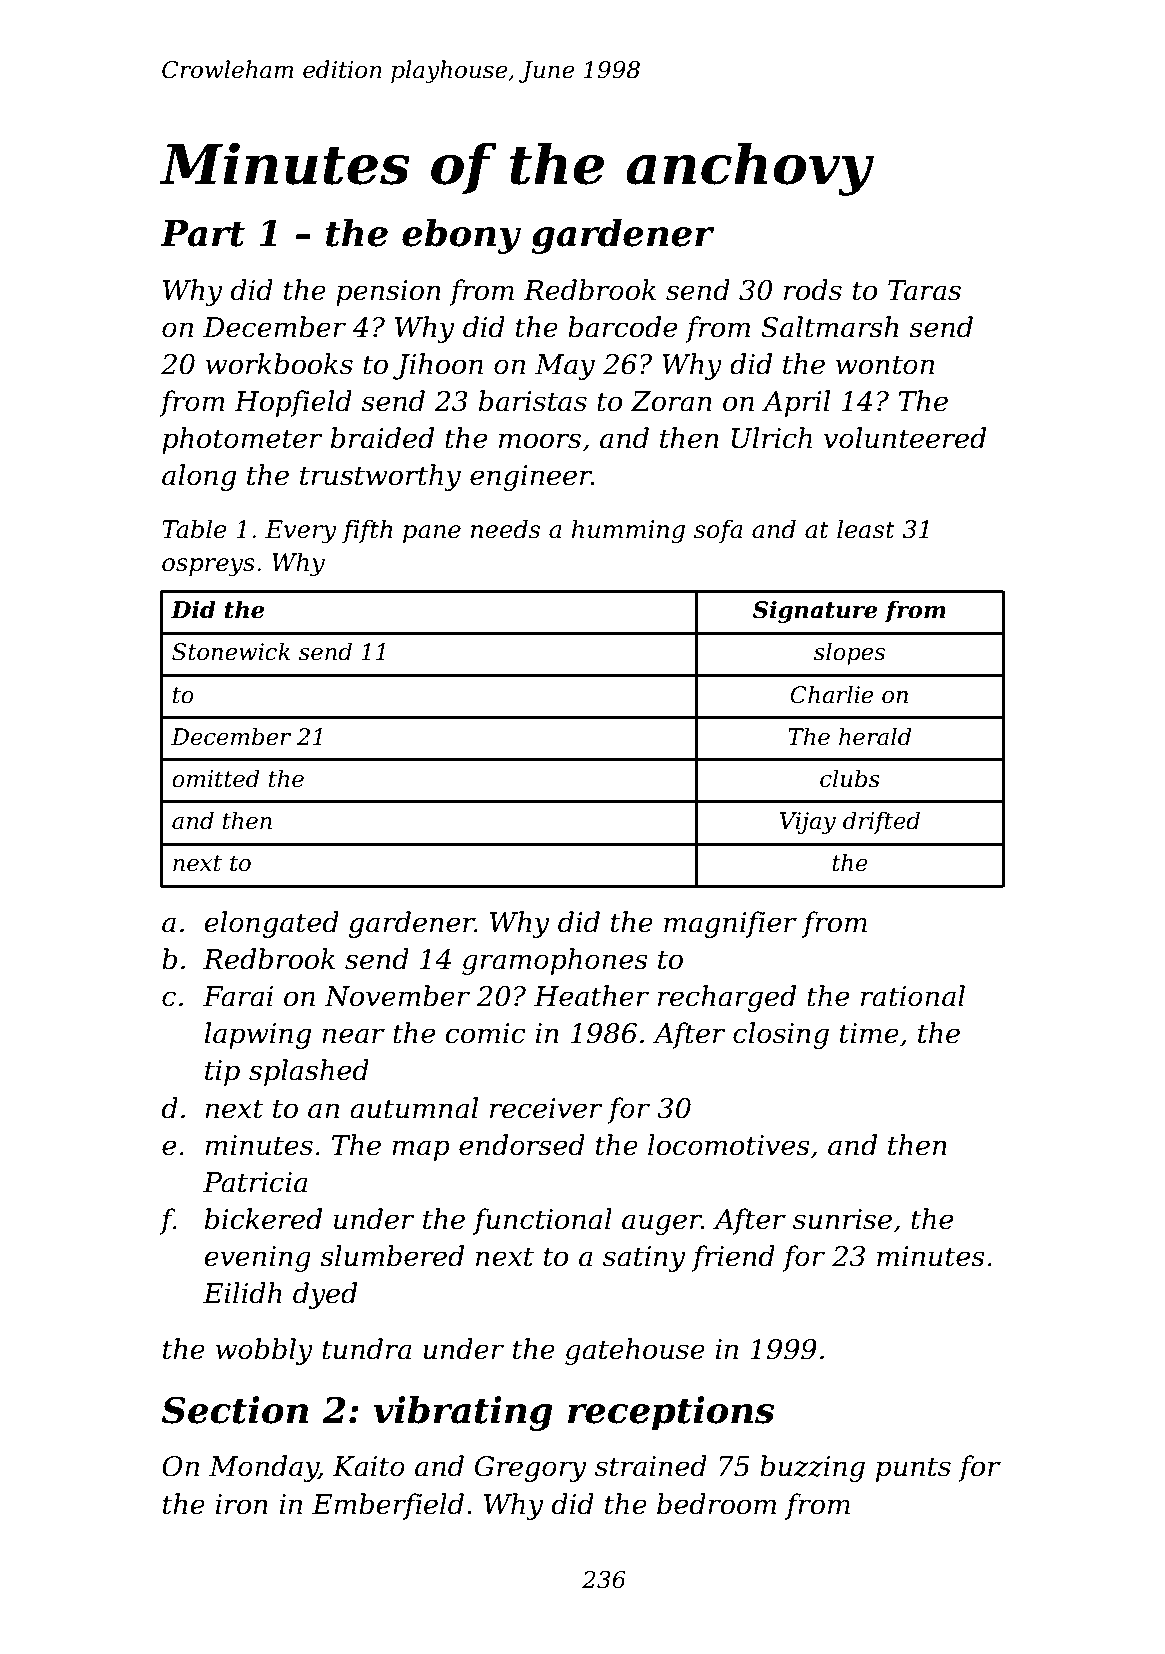 Image resolution: width=1165 pixels, height=1654 pixels. What do you see at coordinates (730, 924) in the image?
I see `magnifier` at bounding box center [730, 924].
